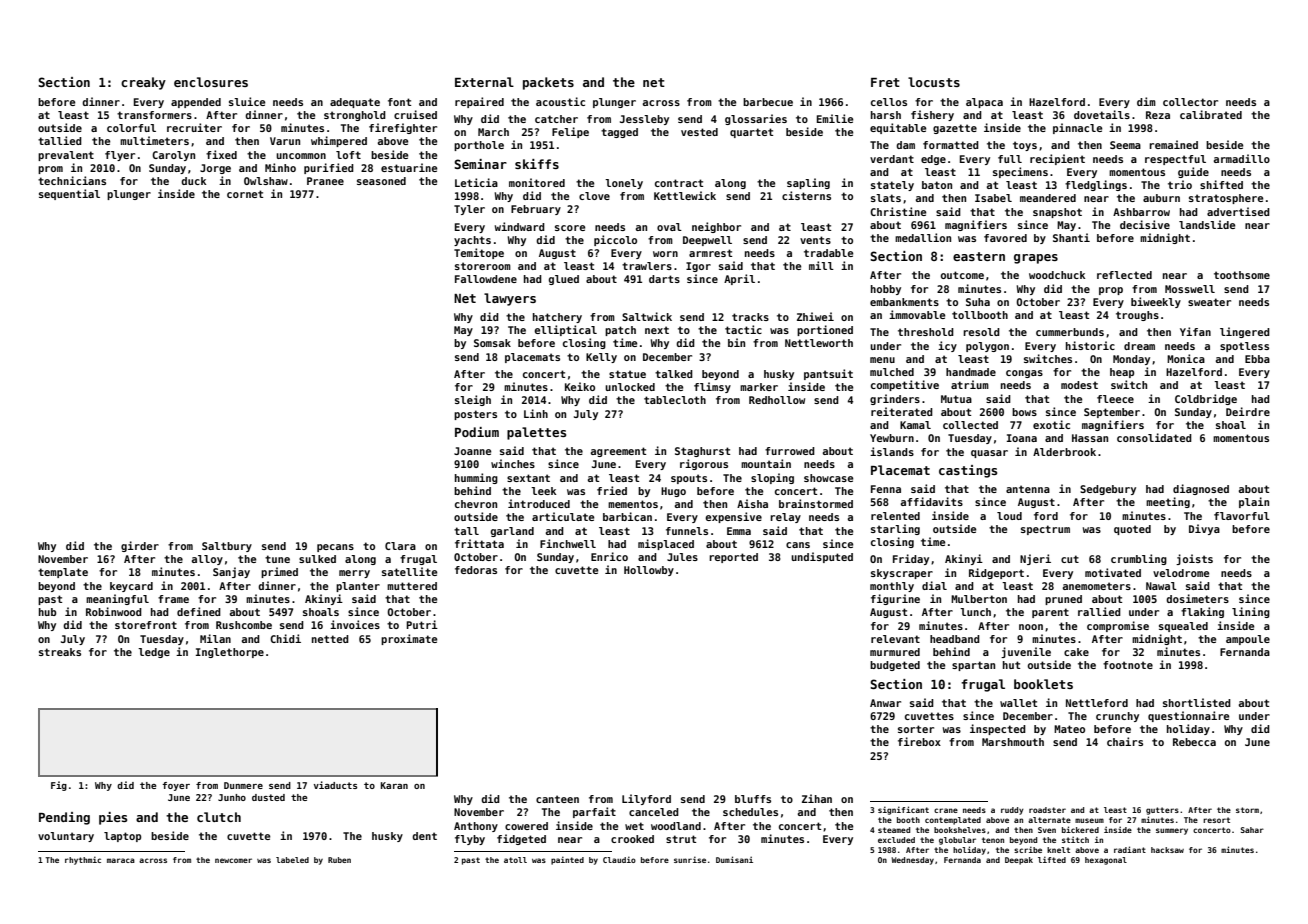 The height and width of the screenshot is (924, 1308). Describe the element at coordinates (473, 400) in the screenshot. I see `sleigh` at that location.
